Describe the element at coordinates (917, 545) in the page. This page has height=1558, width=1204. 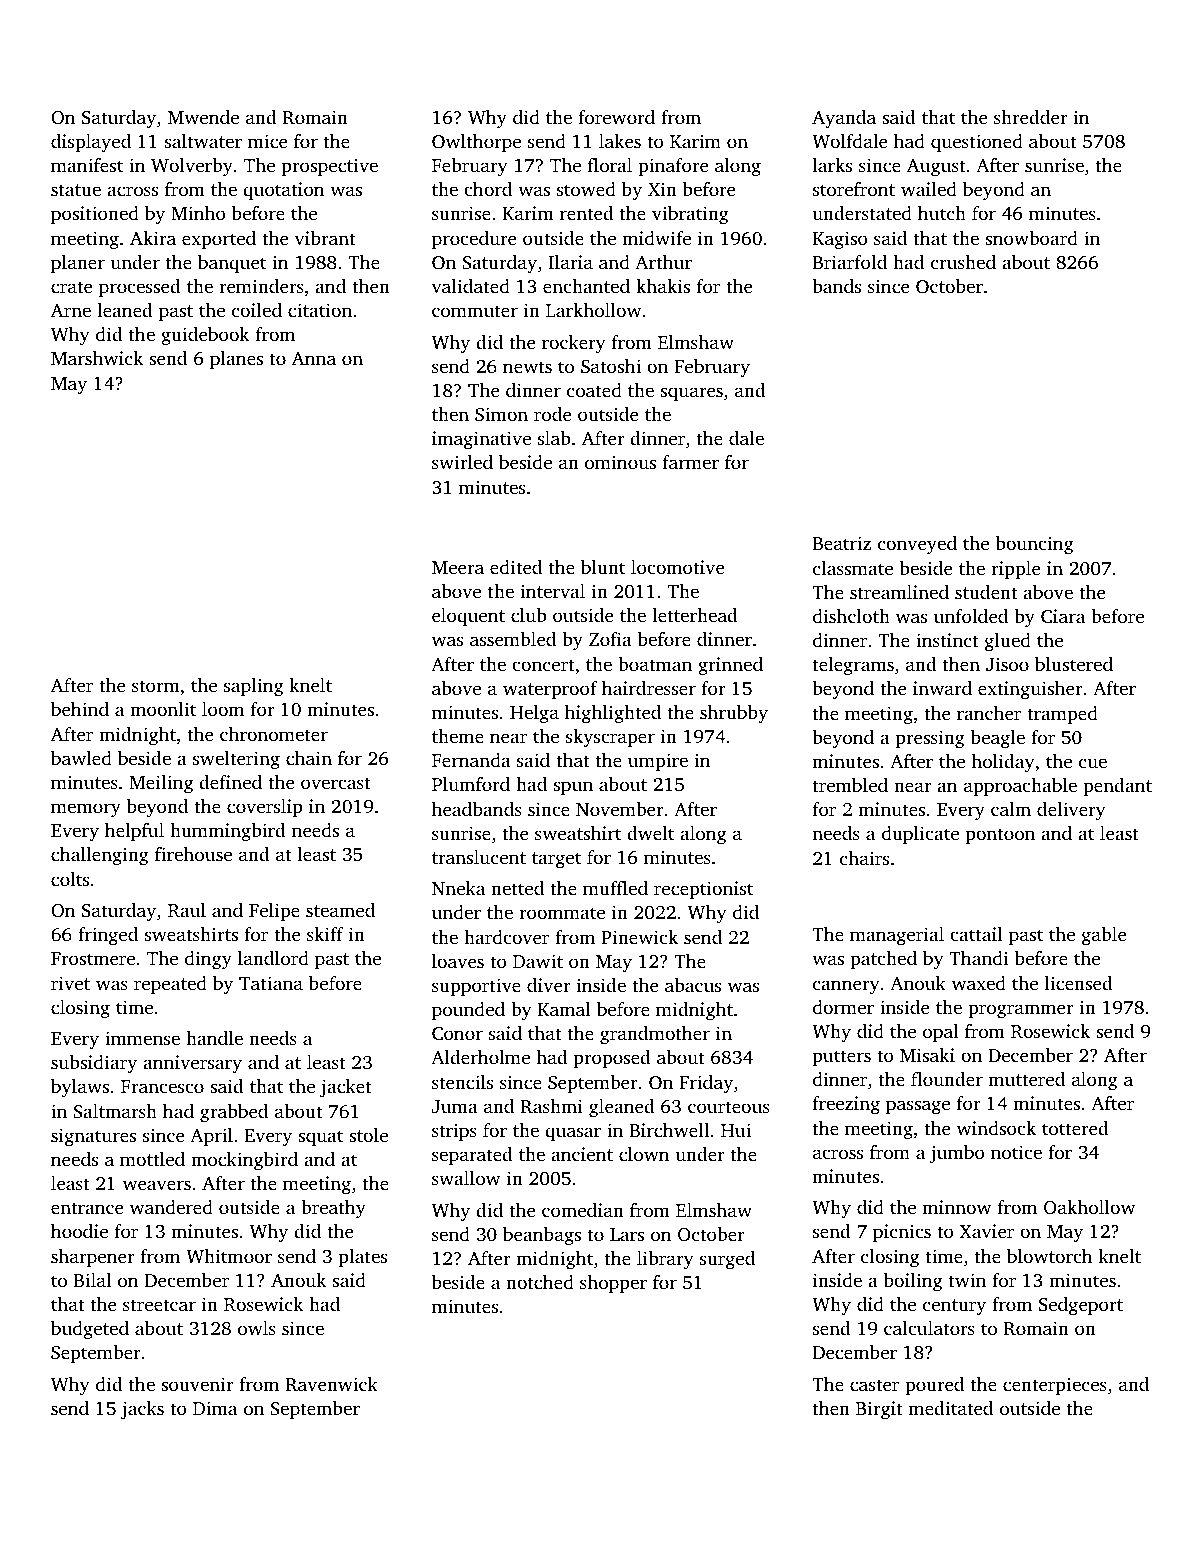
I see `conveyed` at that location.
